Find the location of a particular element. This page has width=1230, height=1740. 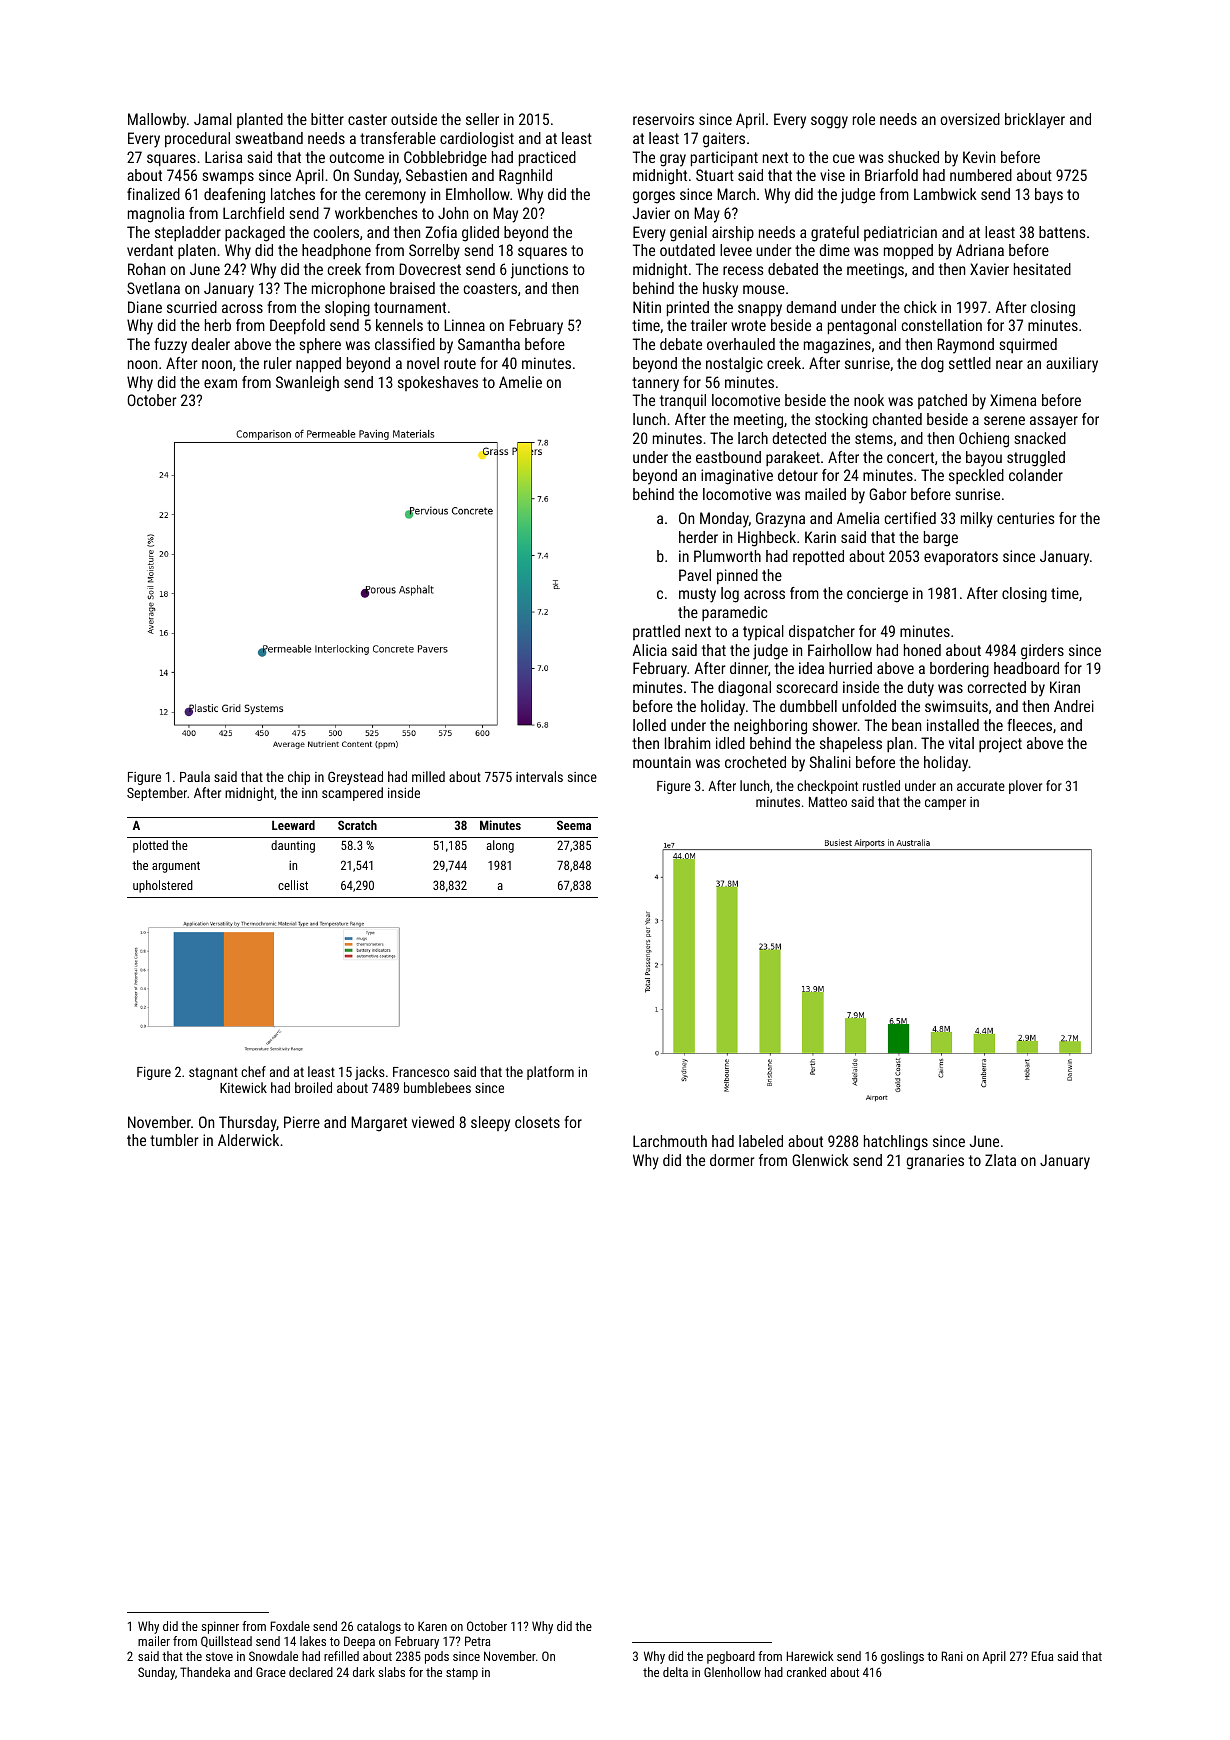

concierge is located at coordinates (877, 595).
